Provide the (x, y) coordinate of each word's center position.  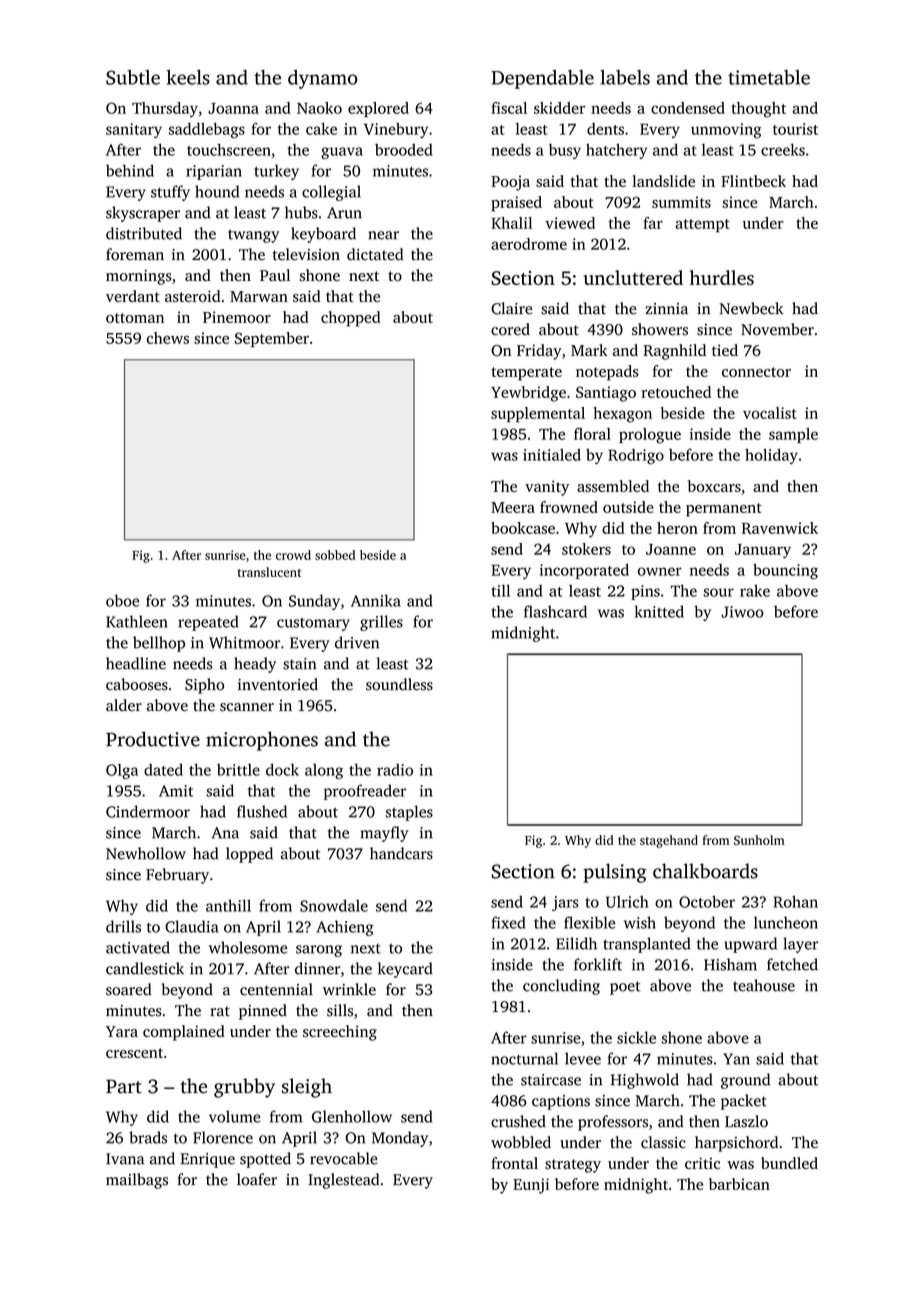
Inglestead (343, 1181)
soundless (399, 684)
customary (313, 624)
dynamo (323, 79)
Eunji (531, 1186)
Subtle (133, 77)
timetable (769, 77)
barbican (739, 1184)
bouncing (785, 572)
